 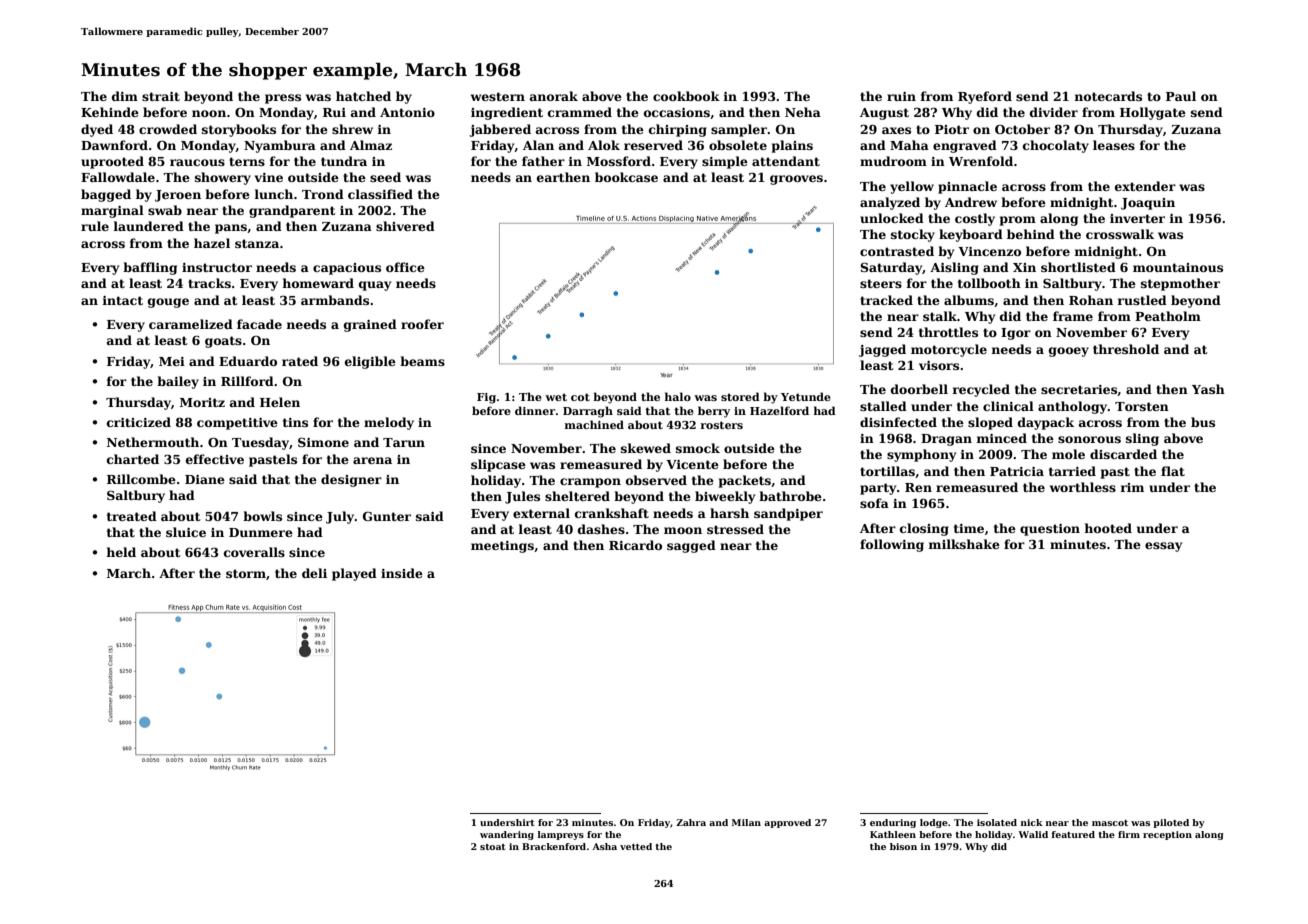 What do you see at coordinates (1168, 316) in the screenshot?
I see `Peatholm` at bounding box center [1168, 316].
